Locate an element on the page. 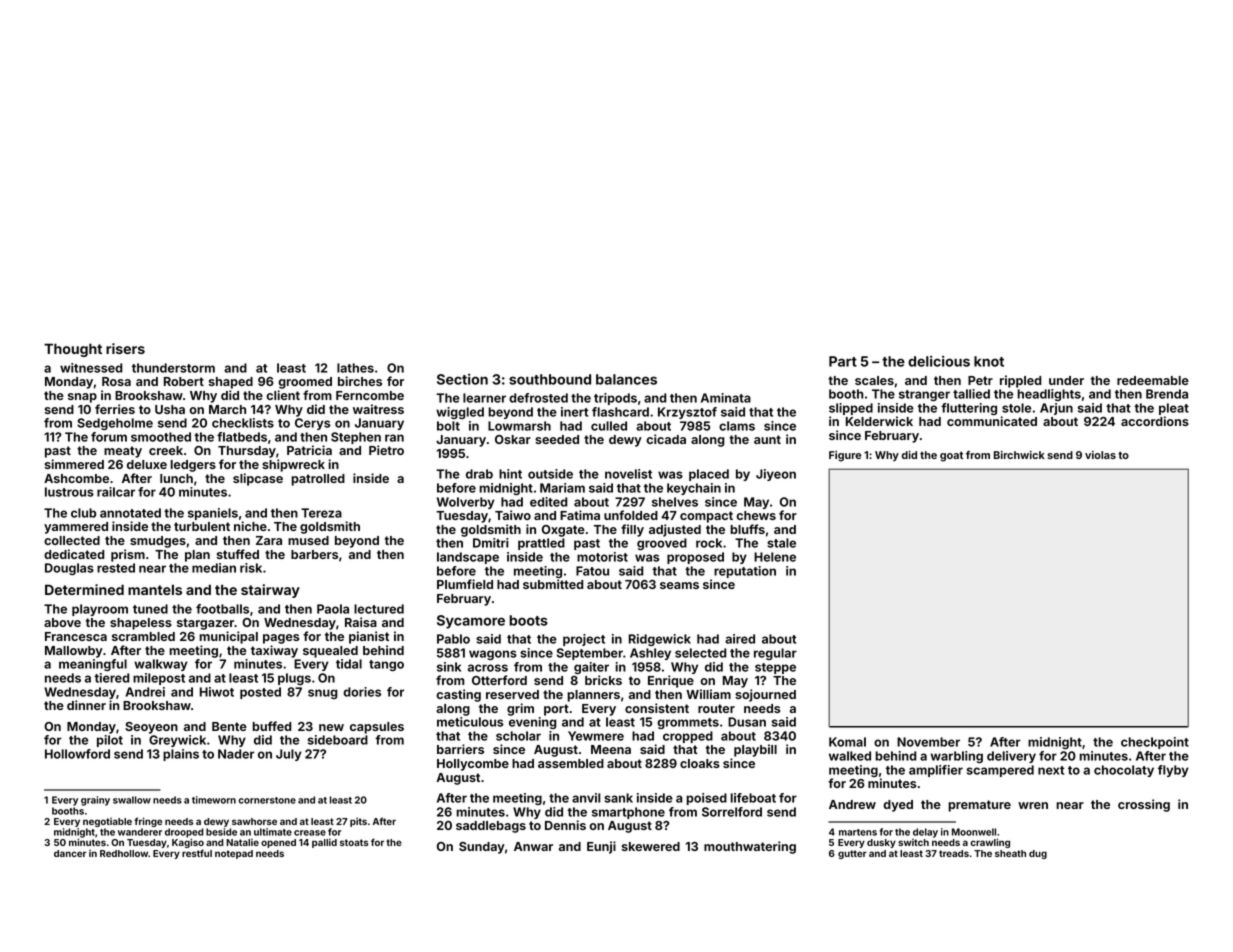 This page has height=952, width=1233. meticulous is located at coordinates (470, 722).
